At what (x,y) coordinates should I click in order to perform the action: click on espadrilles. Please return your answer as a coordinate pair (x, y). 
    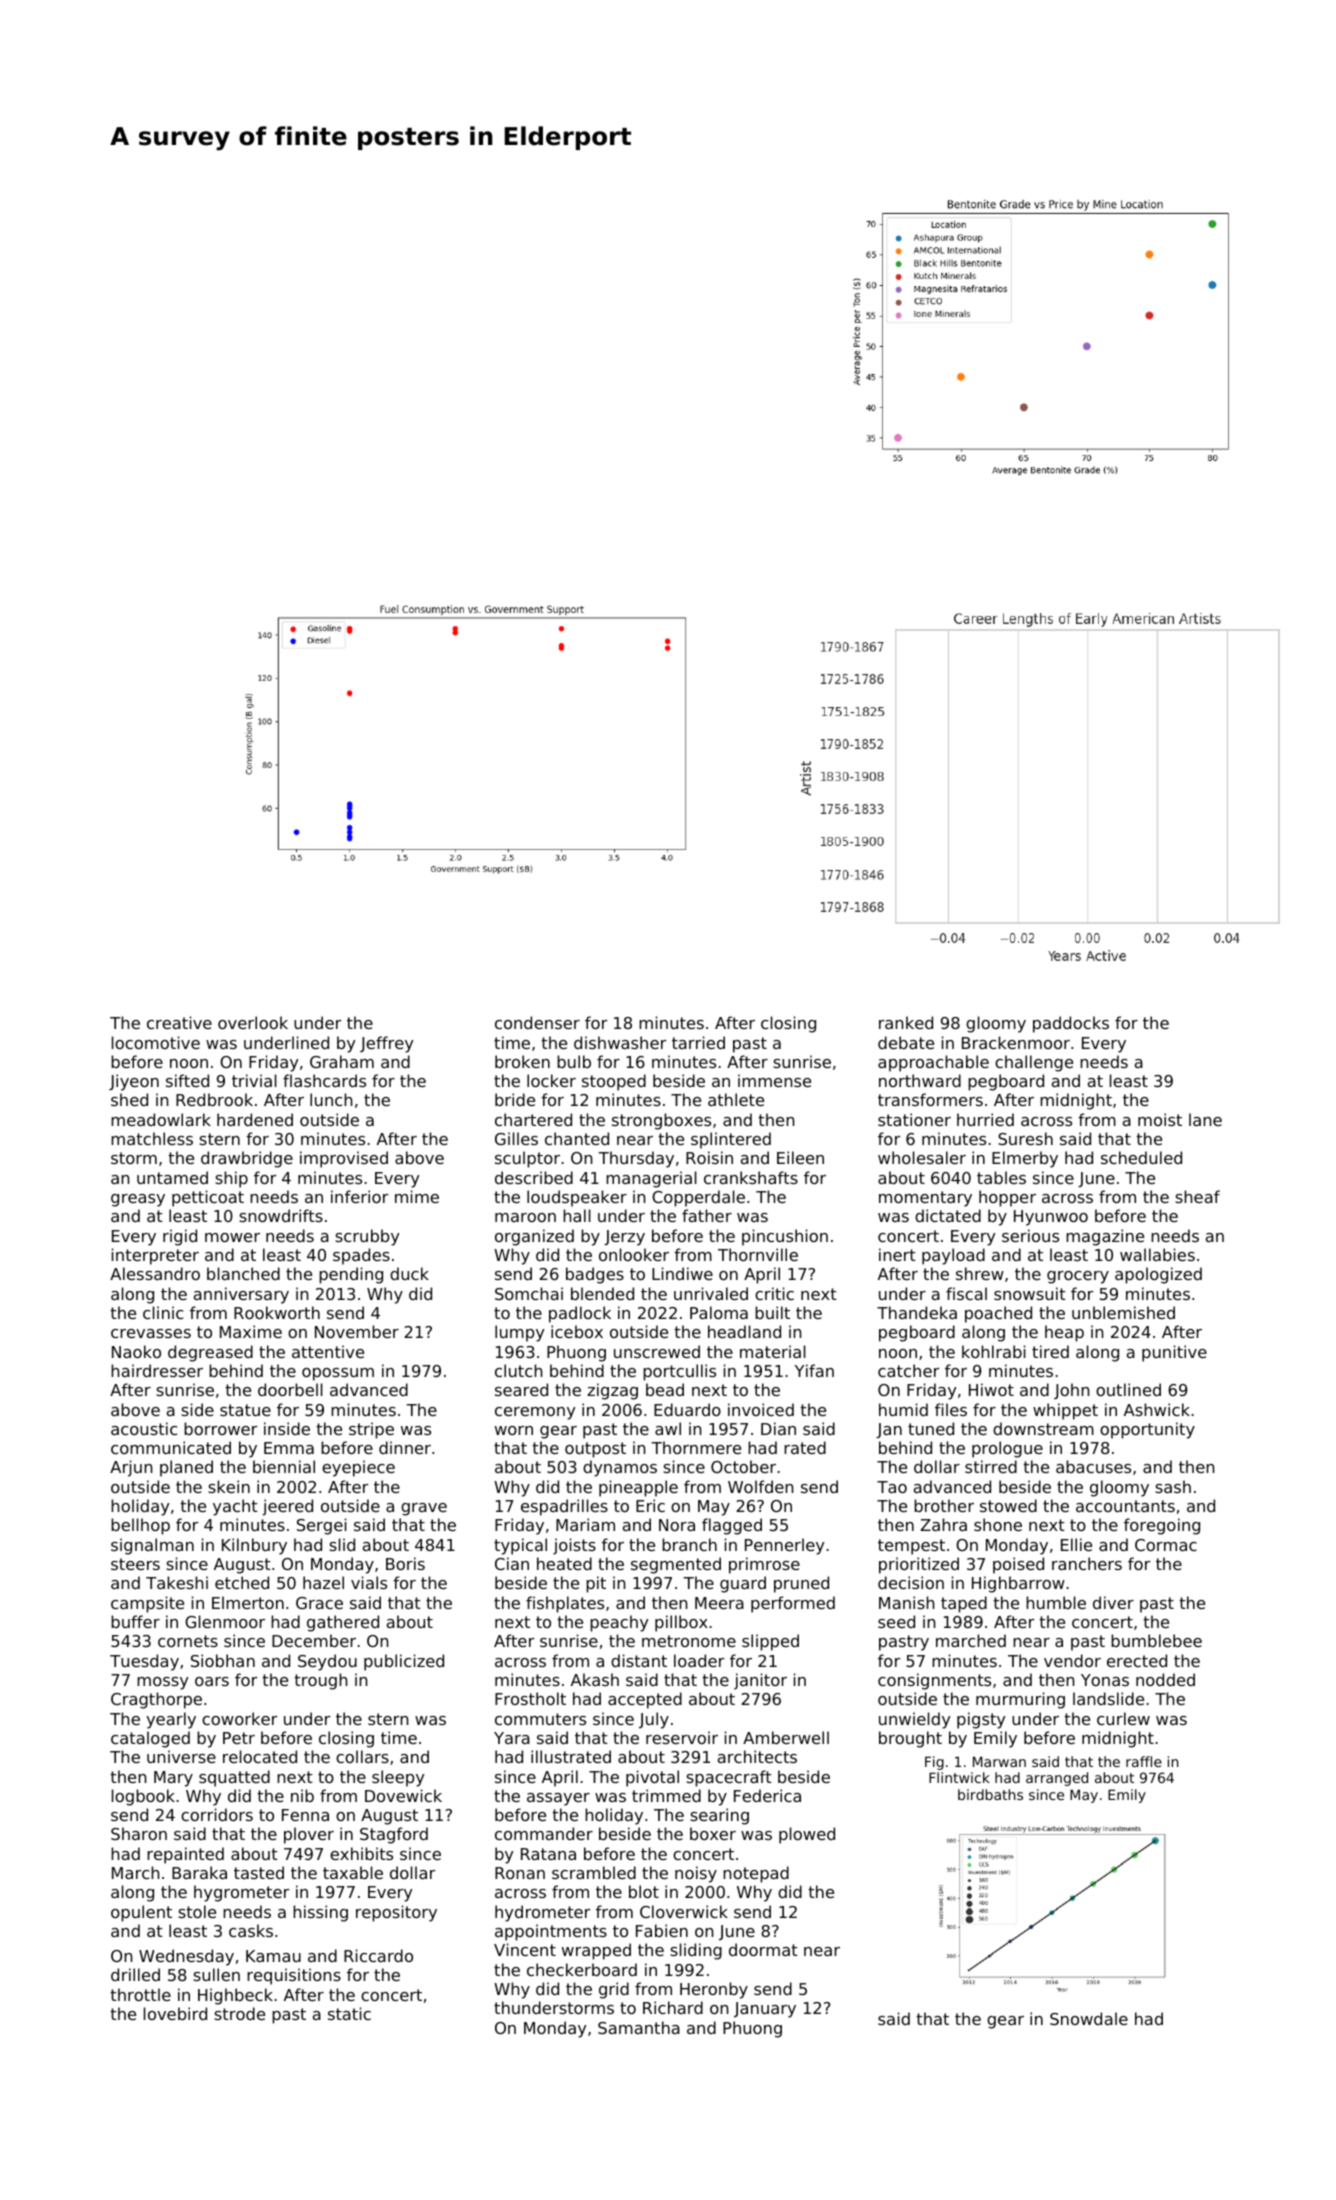
    Looking at the image, I should click on (564, 1507).
